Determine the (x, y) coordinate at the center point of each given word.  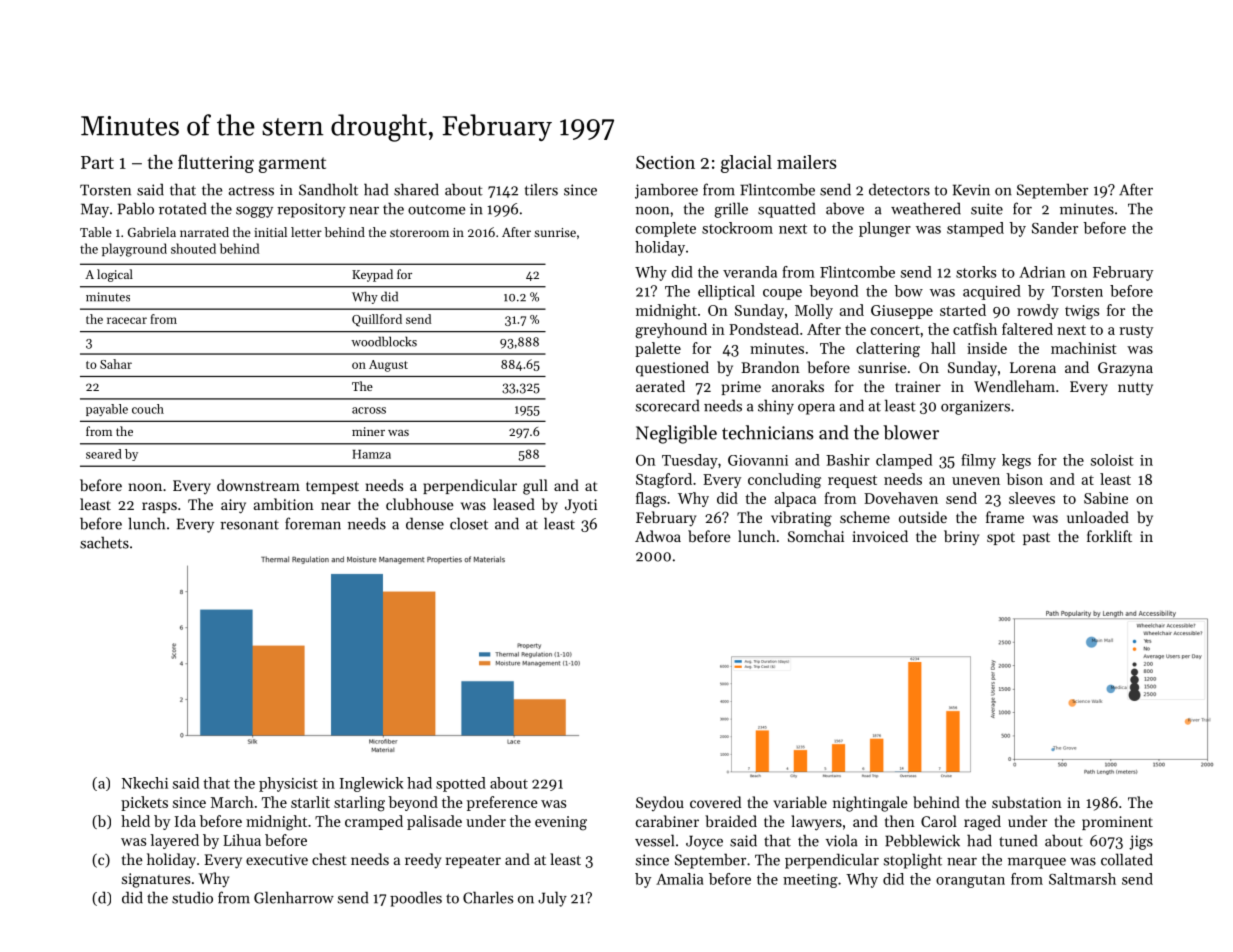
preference (502, 803)
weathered (926, 208)
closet (469, 523)
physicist (288, 784)
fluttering (216, 163)
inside (987, 348)
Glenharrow (294, 897)
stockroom (737, 228)
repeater (473, 861)
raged (982, 823)
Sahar (116, 364)
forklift (1109, 536)
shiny (776, 407)
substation (1027, 802)
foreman (313, 523)
